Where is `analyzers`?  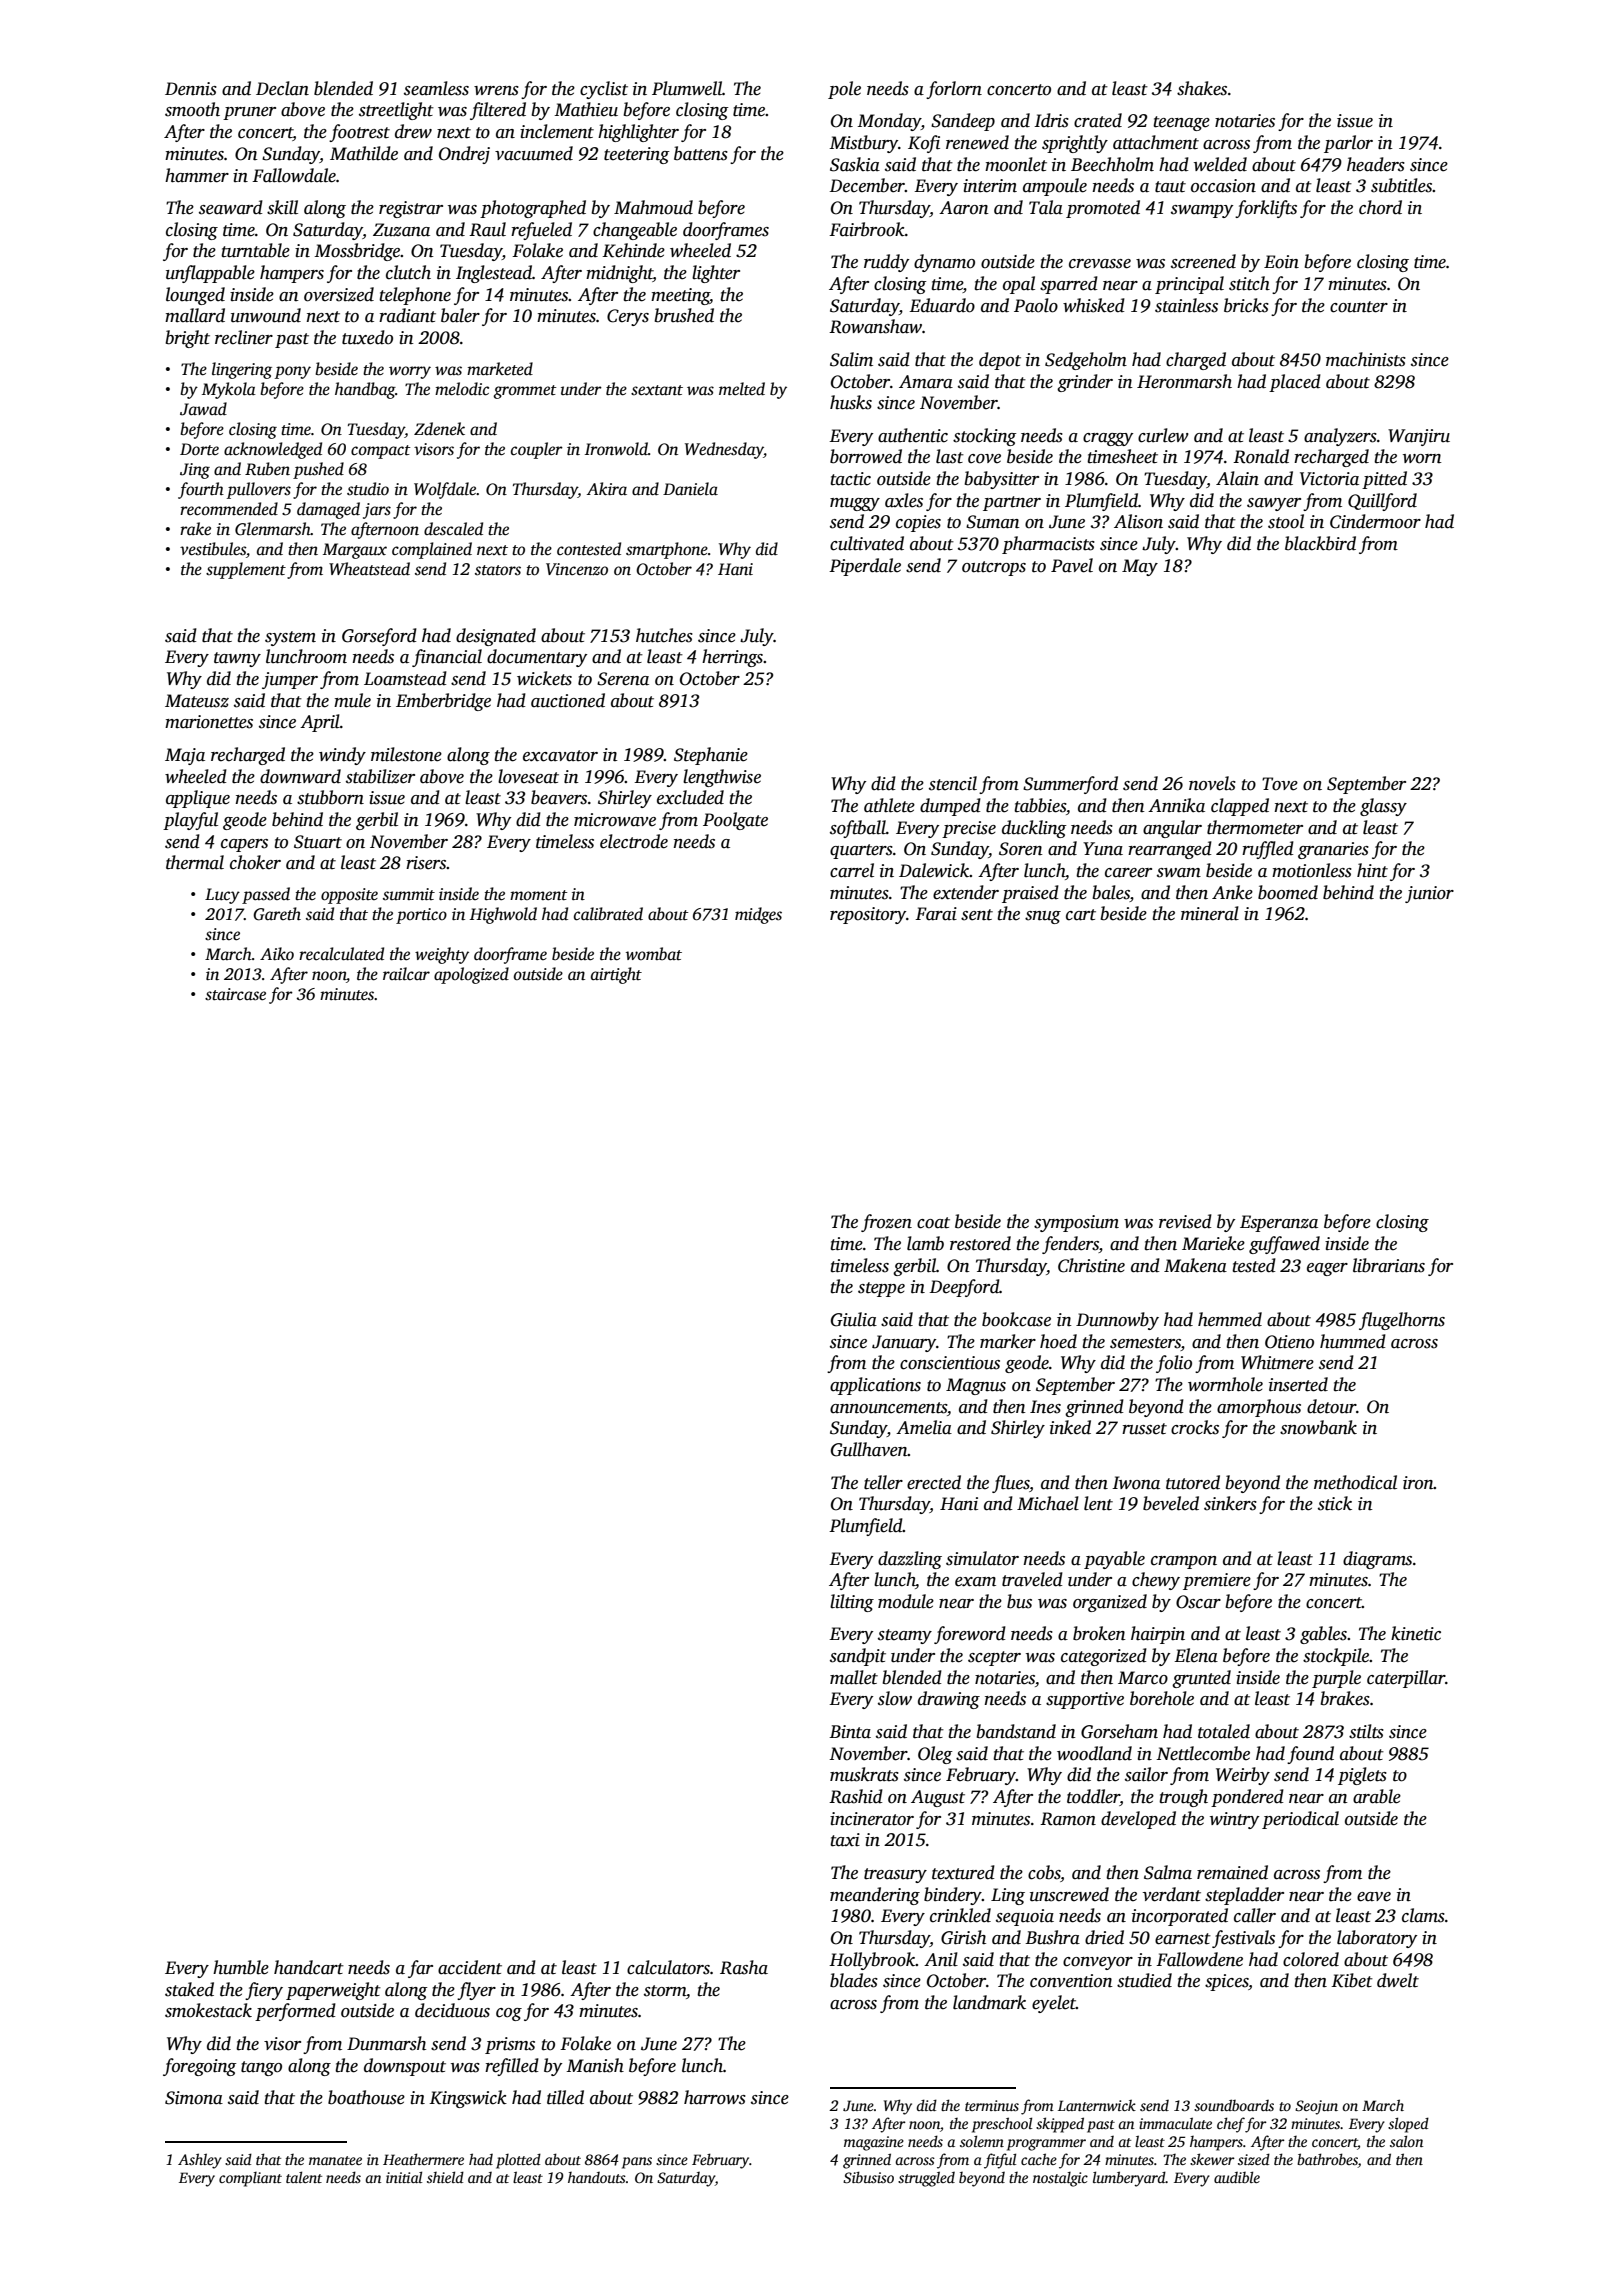
analyzers is located at coordinates (1340, 437).
